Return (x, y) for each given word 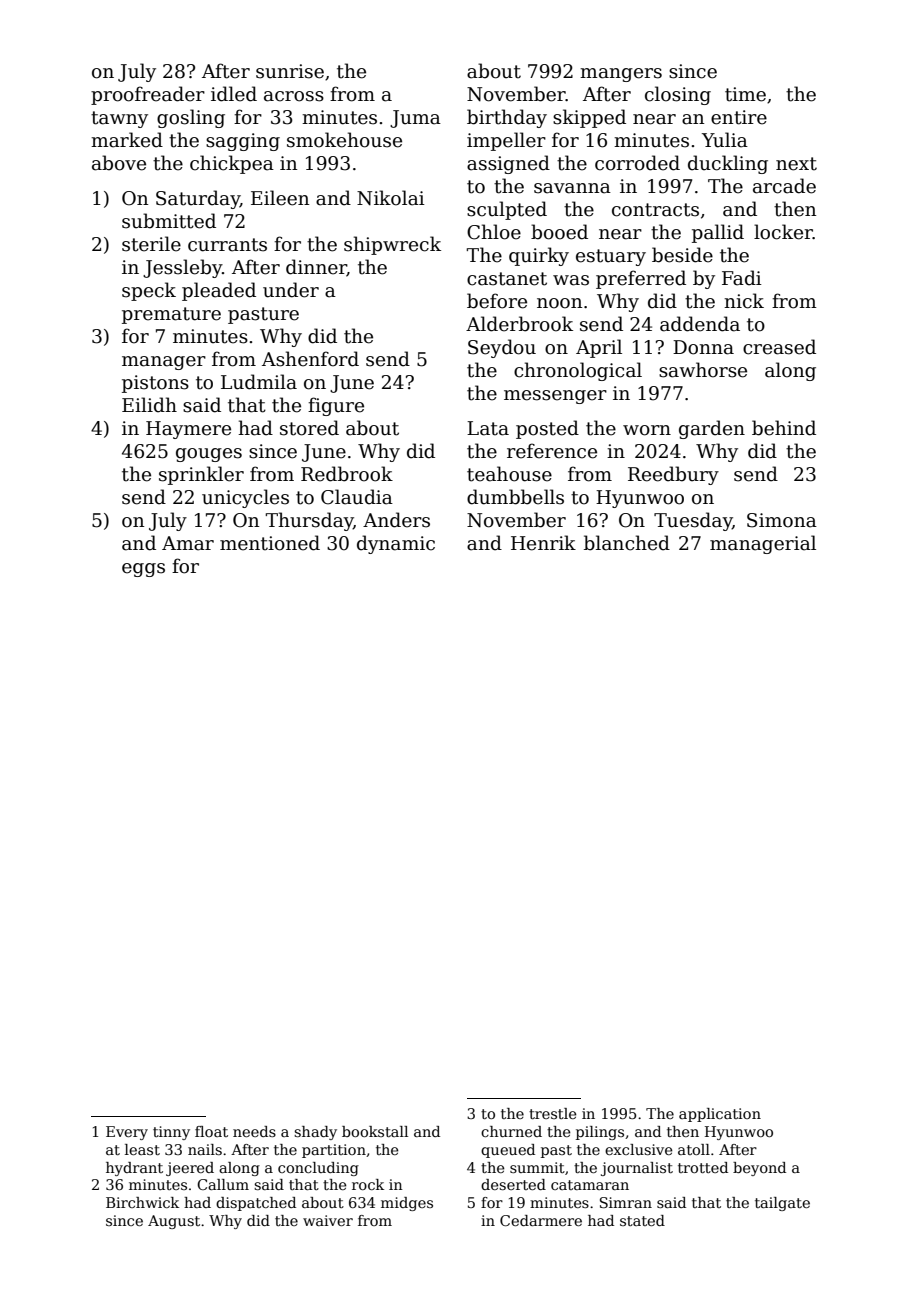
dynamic (396, 544)
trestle (553, 1113)
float (211, 1131)
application (720, 1115)
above (119, 163)
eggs (143, 570)
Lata (488, 428)
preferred (641, 279)
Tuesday (693, 521)
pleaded (219, 291)
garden (712, 429)
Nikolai (391, 198)
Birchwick (142, 1202)
